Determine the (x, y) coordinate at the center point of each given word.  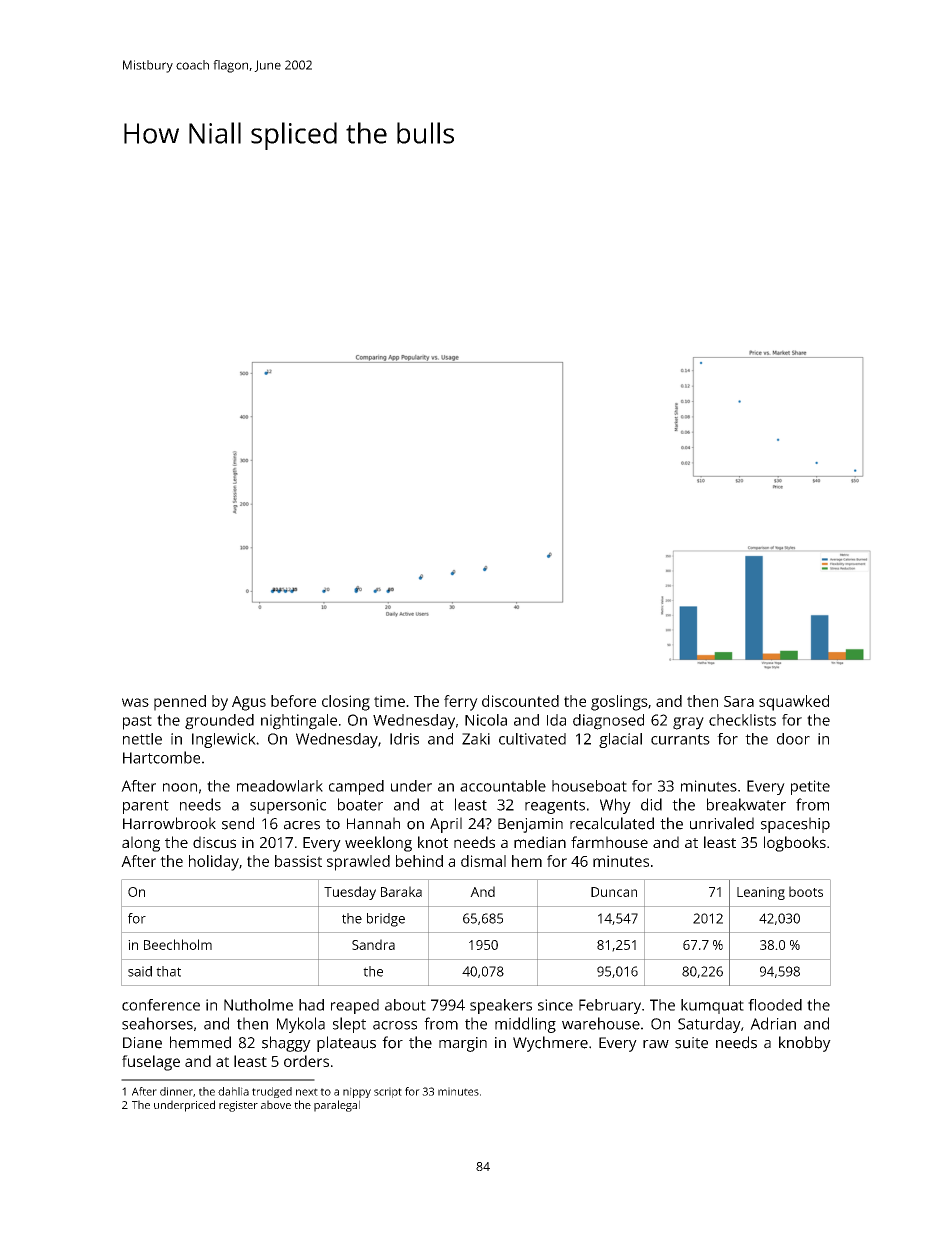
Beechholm (178, 944)
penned (180, 703)
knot (433, 842)
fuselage (151, 1063)
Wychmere (550, 1044)
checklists (742, 720)
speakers (501, 1006)
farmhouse (609, 842)
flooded (775, 1005)
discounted (520, 701)
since (555, 1005)
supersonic (288, 806)
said (140, 971)
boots (806, 891)
